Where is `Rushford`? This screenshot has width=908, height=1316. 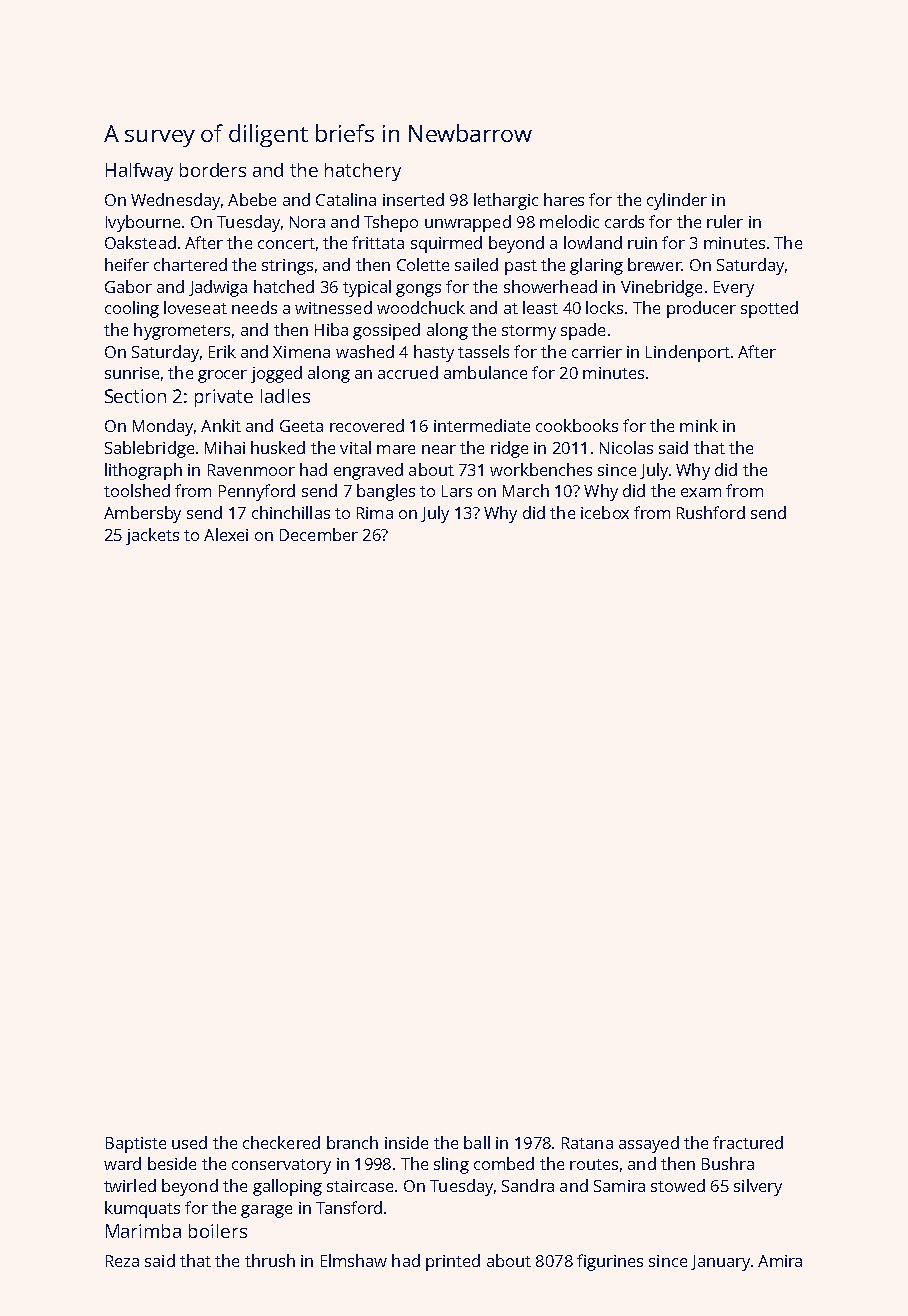 Rushford is located at coordinates (711, 512).
